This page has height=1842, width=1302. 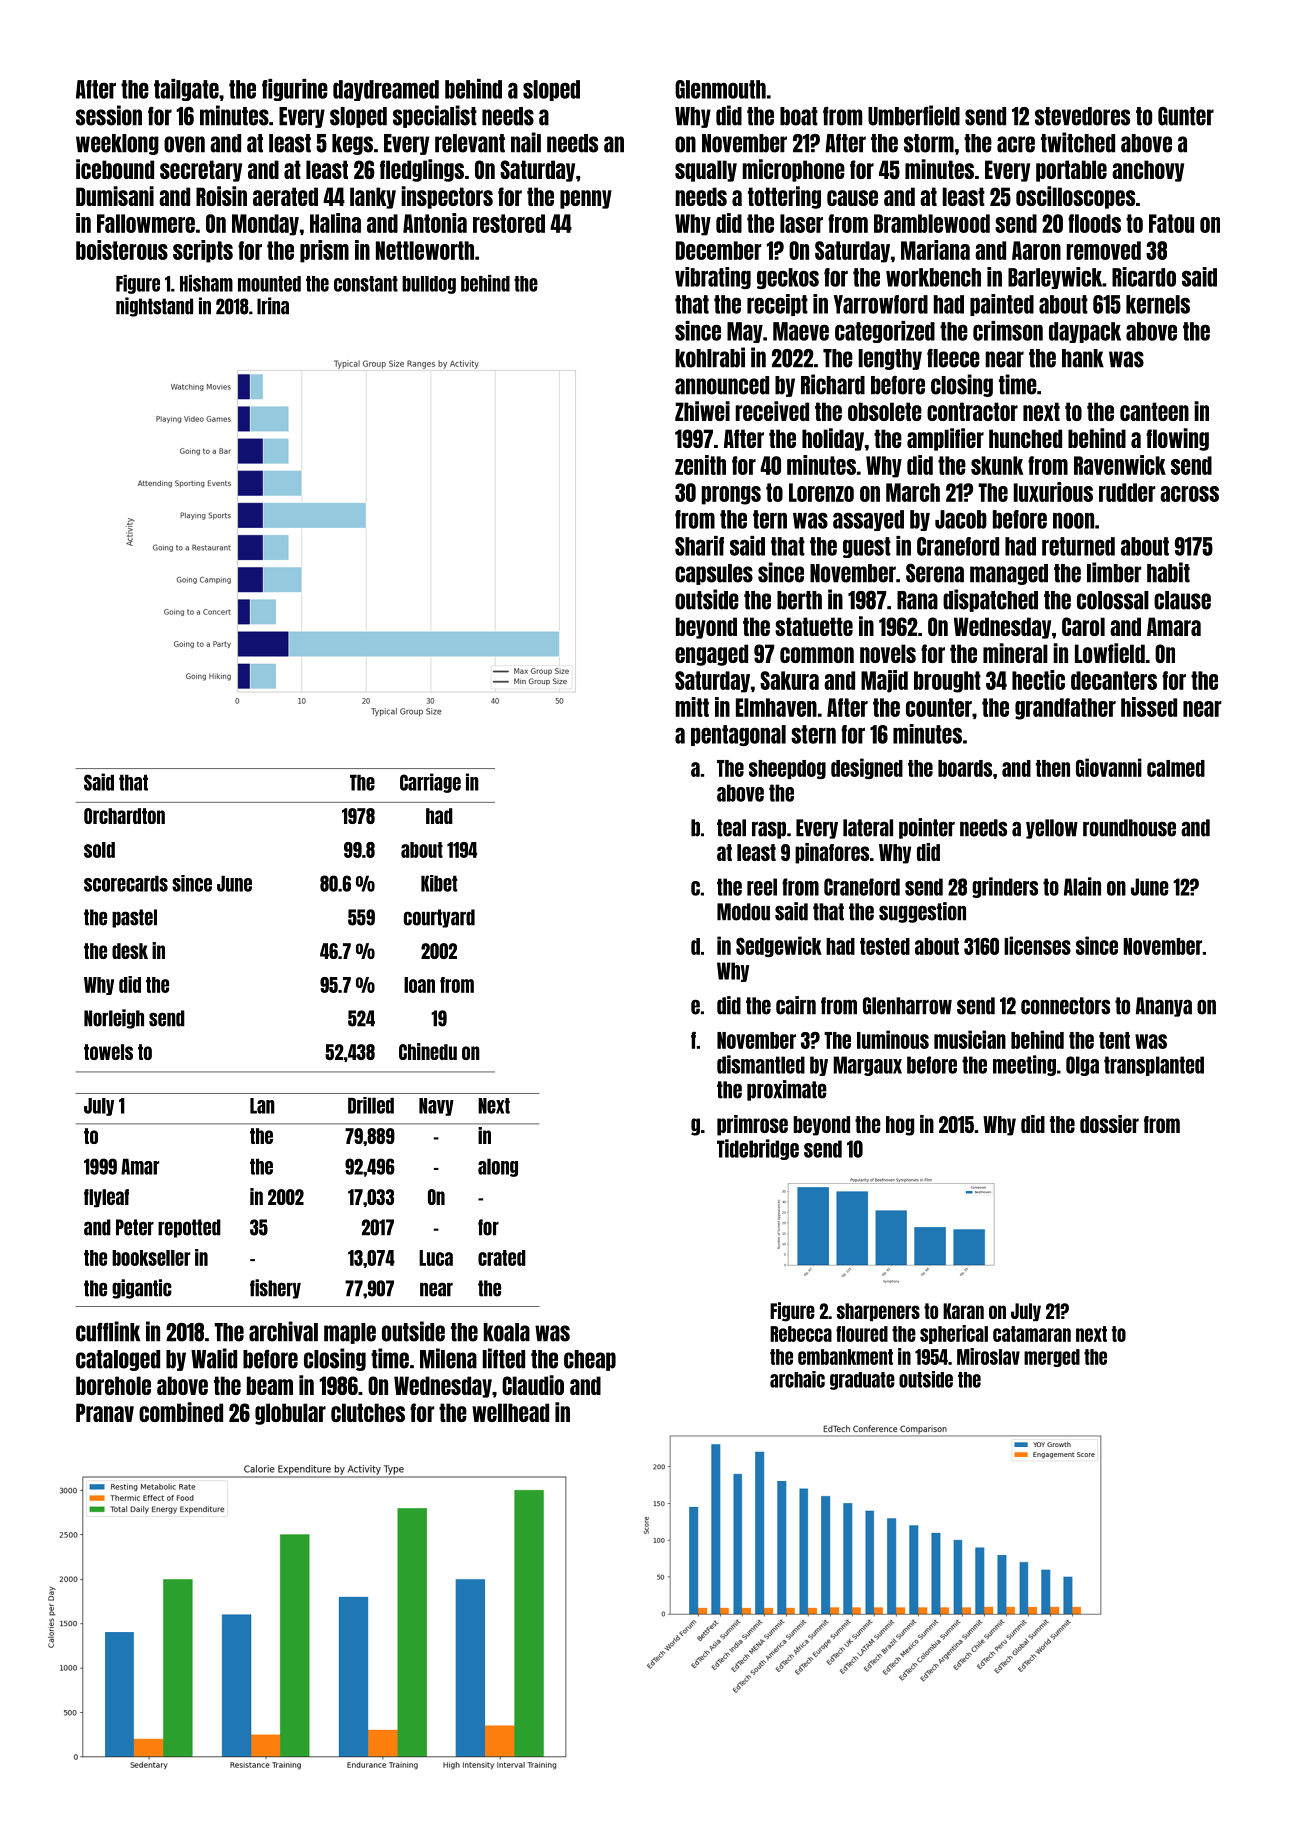 I want to click on microphone, so click(x=793, y=170).
